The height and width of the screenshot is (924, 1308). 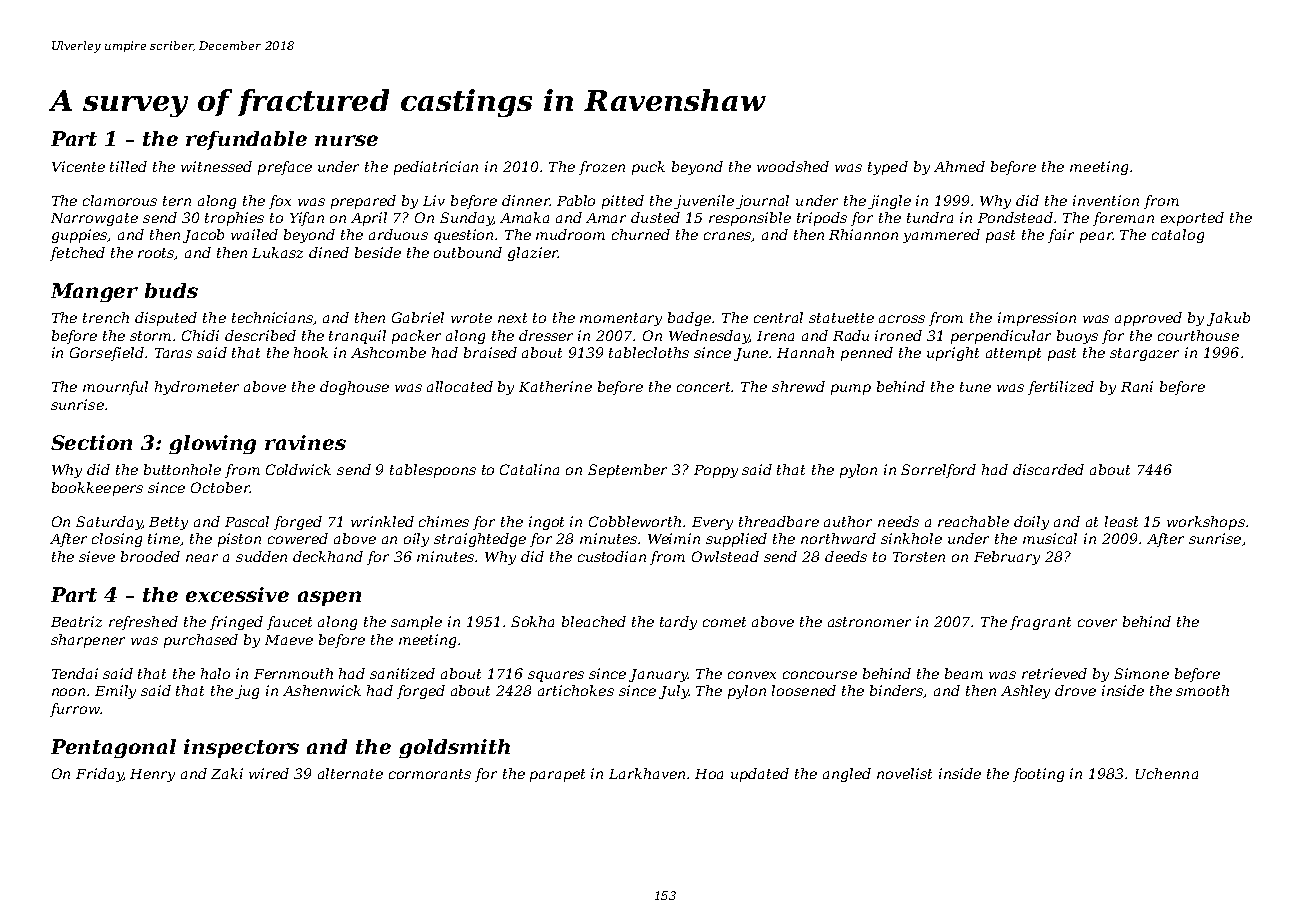 What do you see at coordinates (959, 166) in the screenshot?
I see `Ahmed` at bounding box center [959, 166].
